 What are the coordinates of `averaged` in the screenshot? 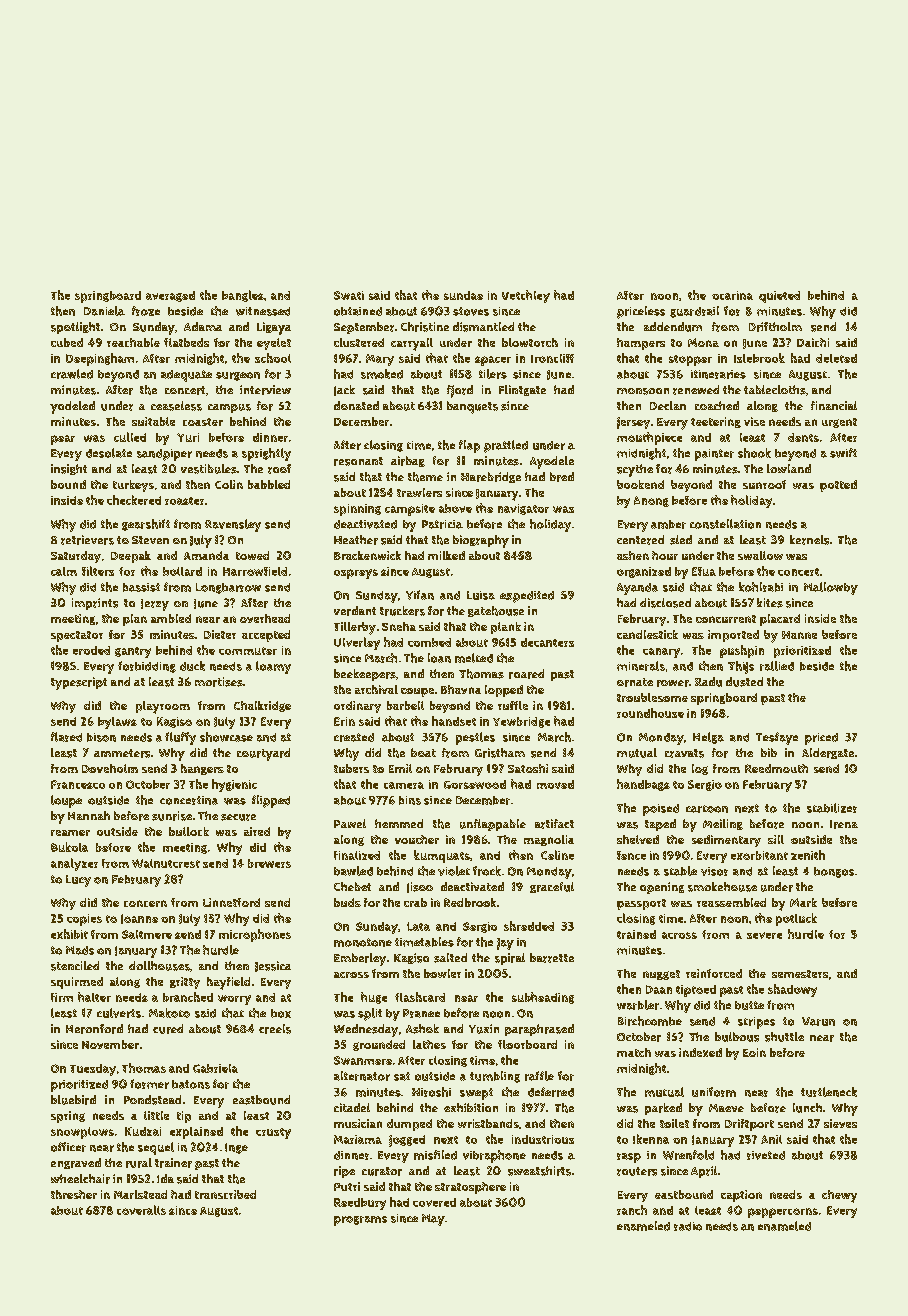 It's located at (170, 296).
